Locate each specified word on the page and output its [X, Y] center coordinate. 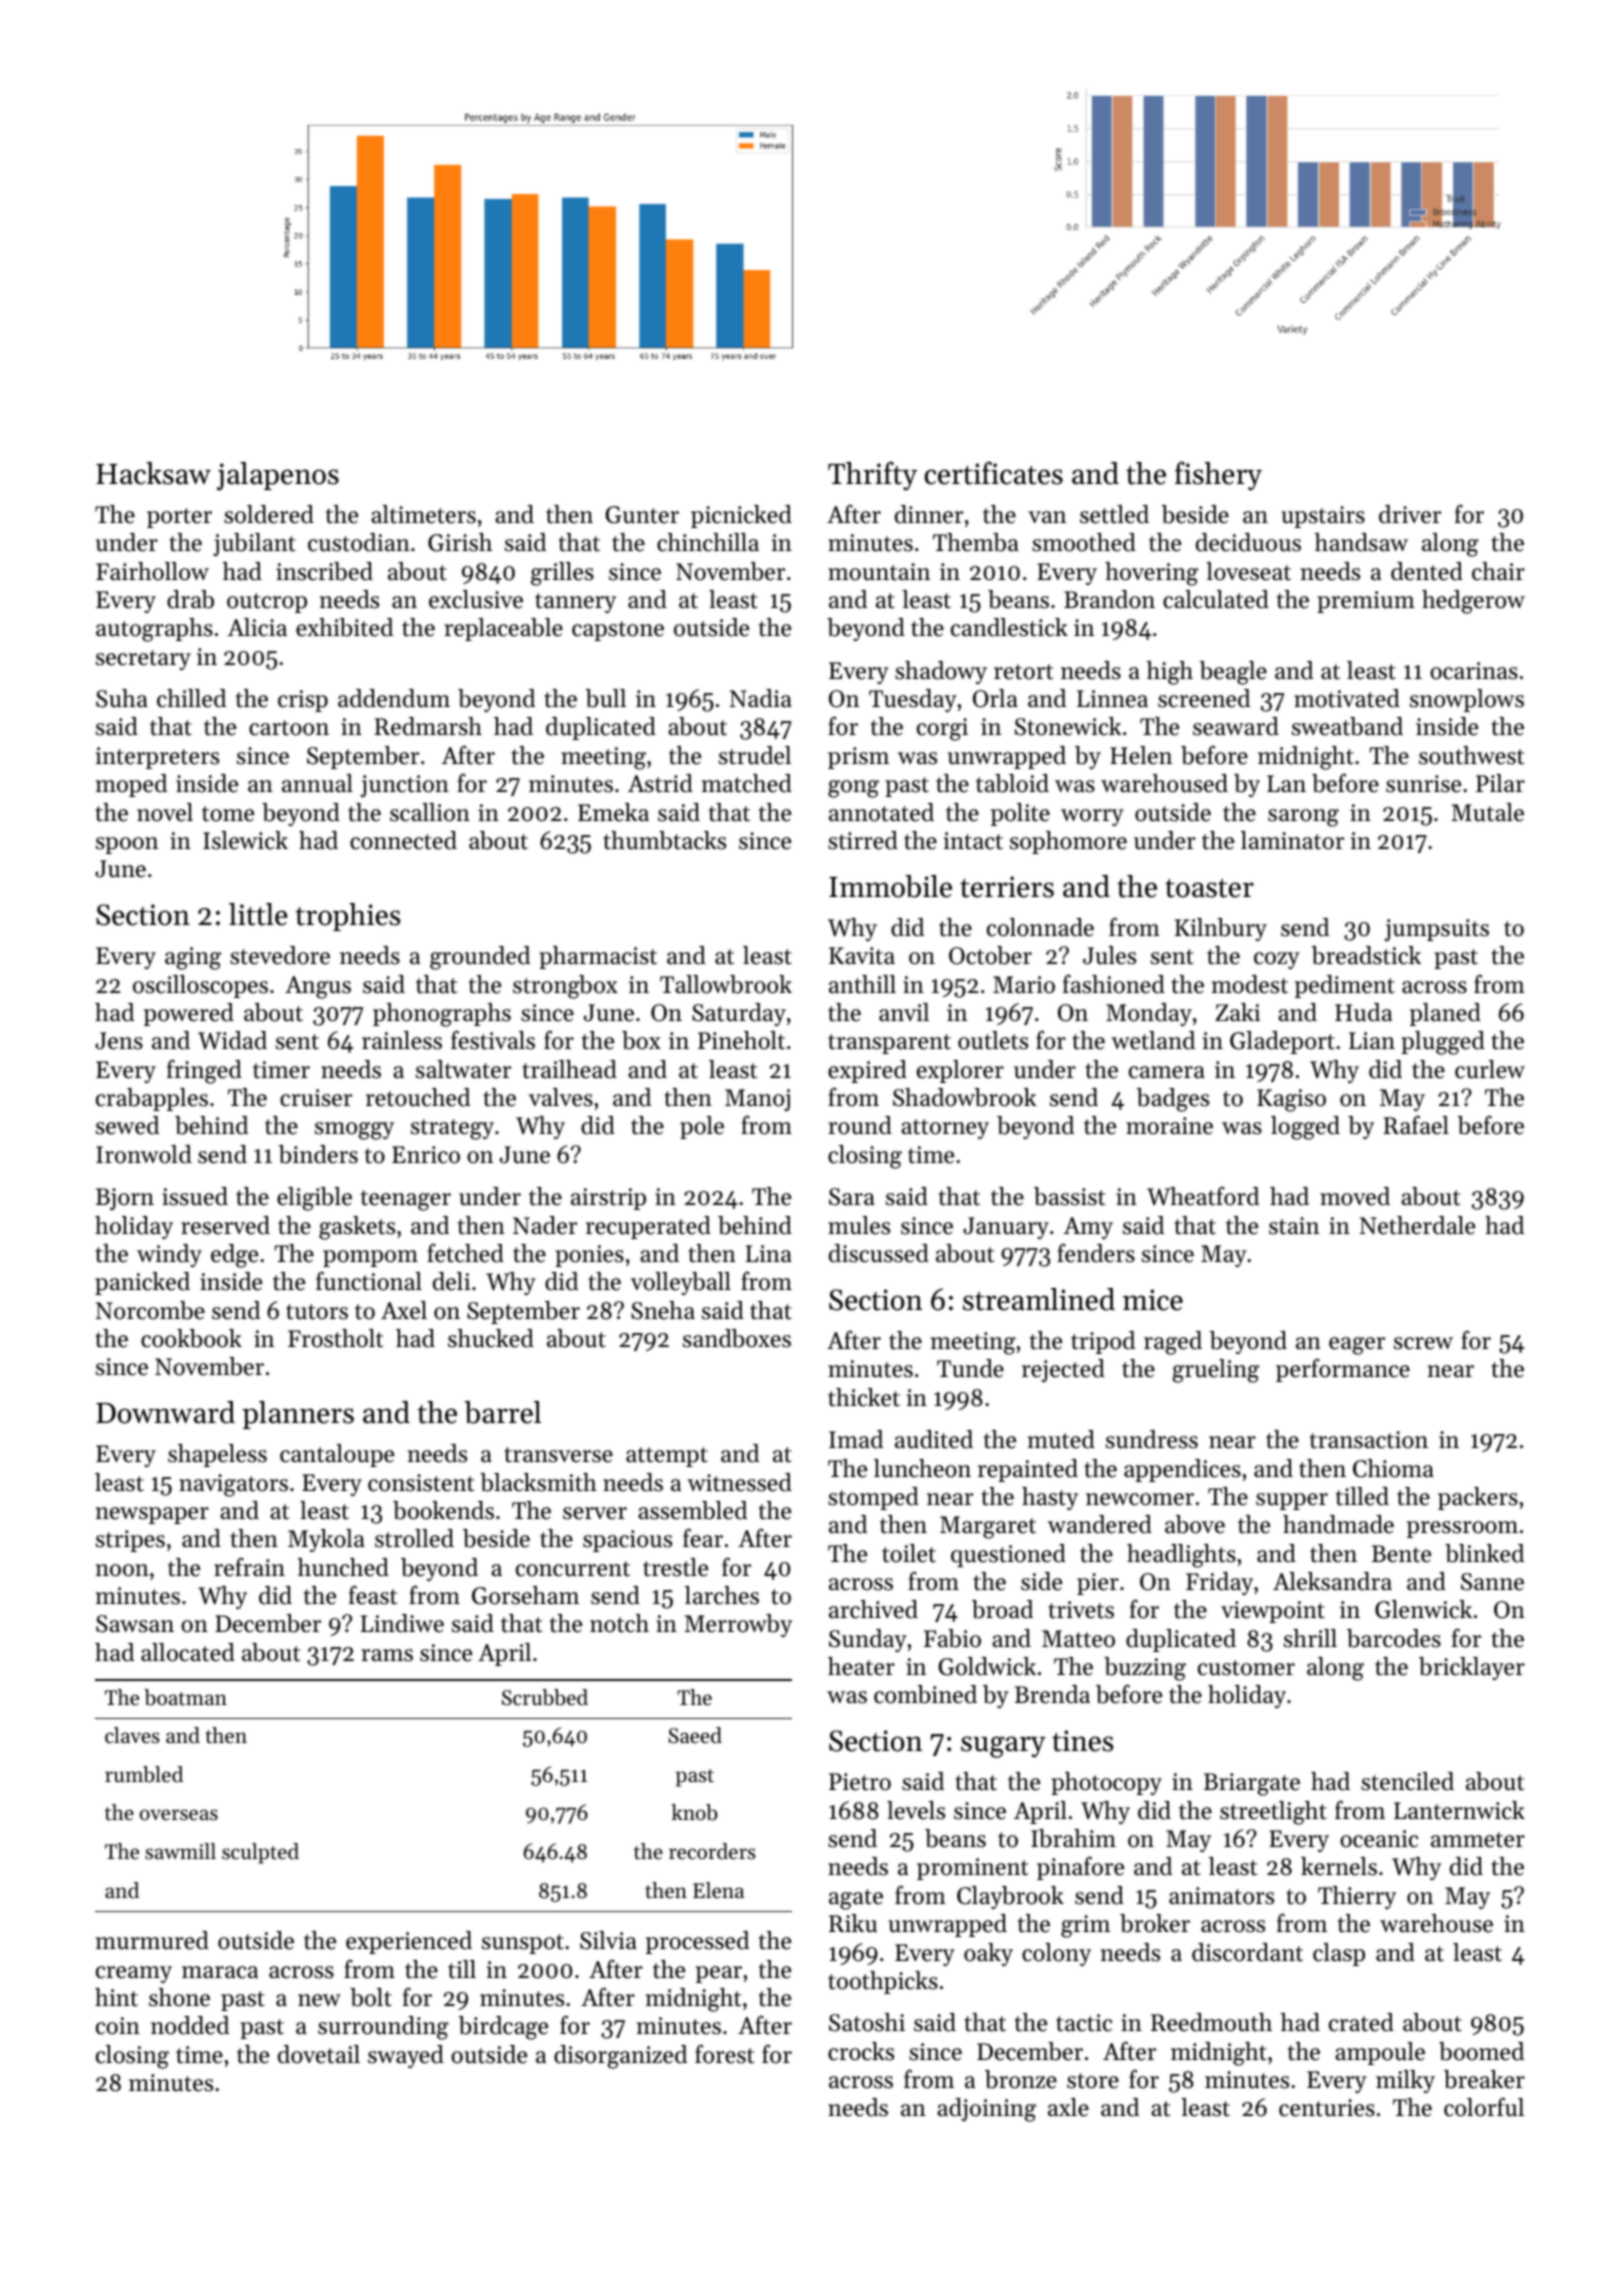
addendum [394, 698]
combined [925, 1694]
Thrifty [872, 476]
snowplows [1467, 700]
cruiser [316, 1098]
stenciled [1407, 1781]
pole [702, 1127]
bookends [443, 1510]
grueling [1215, 1371]
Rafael [1416, 1125]
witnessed [739, 1482]
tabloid [1012, 783]
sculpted [260, 1853]
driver [1410, 514]
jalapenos [278, 476]
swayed [406, 2056]
